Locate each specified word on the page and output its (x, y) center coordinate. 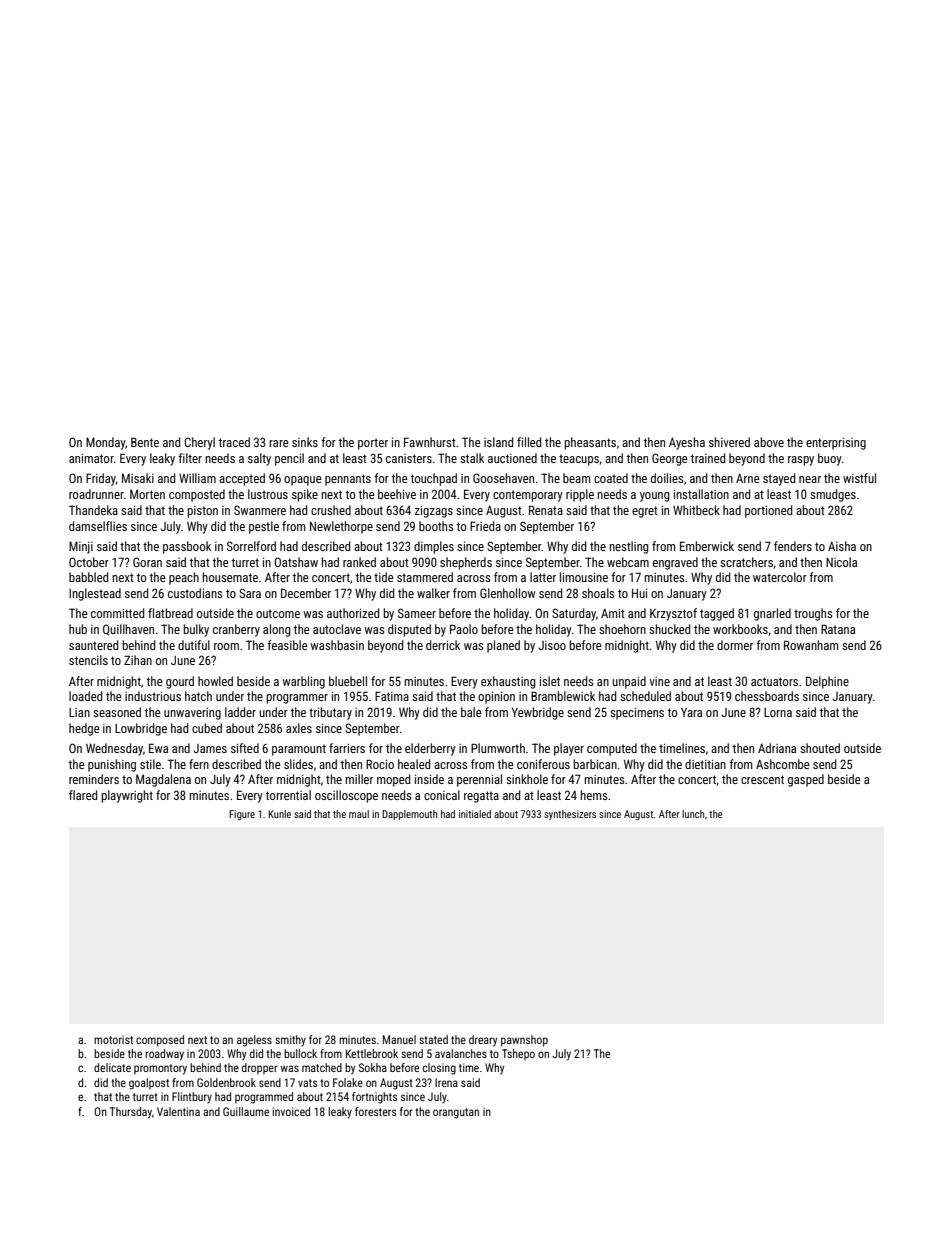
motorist (113, 1039)
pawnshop (524, 1041)
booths (436, 526)
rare (279, 443)
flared (83, 795)
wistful (859, 478)
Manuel (399, 1039)
